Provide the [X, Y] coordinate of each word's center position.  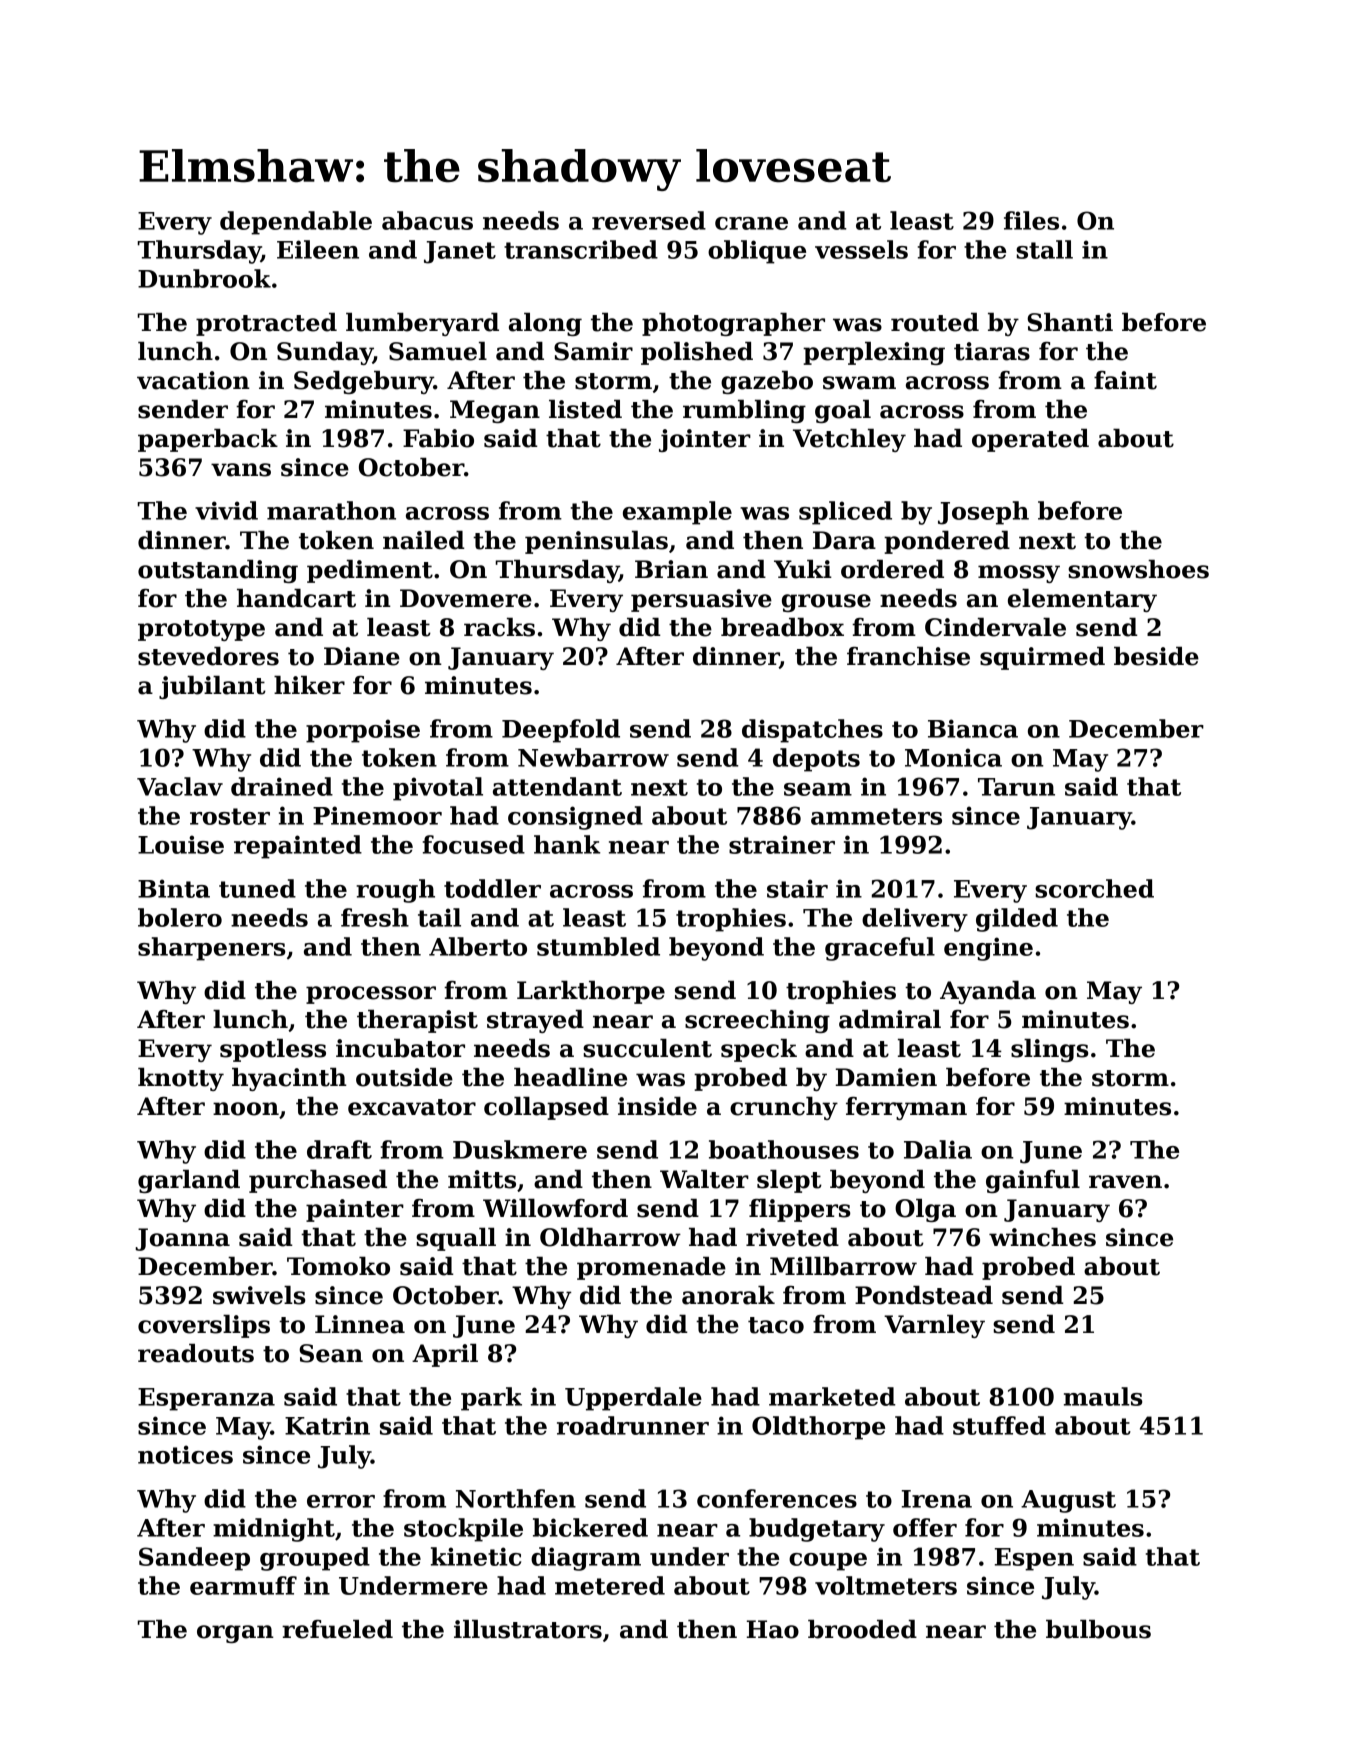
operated [1030, 440]
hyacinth [289, 1079]
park [491, 1399]
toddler [492, 888]
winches [1042, 1237]
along [545, 324]
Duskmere [520, 1149]
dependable [296, 223]
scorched [1094, 888]
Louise [181, 844]
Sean [331, 1353]
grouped [315, 1559]
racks [499, 627]
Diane [362, 656]
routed [935, 322]
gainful [1033, 1181]
